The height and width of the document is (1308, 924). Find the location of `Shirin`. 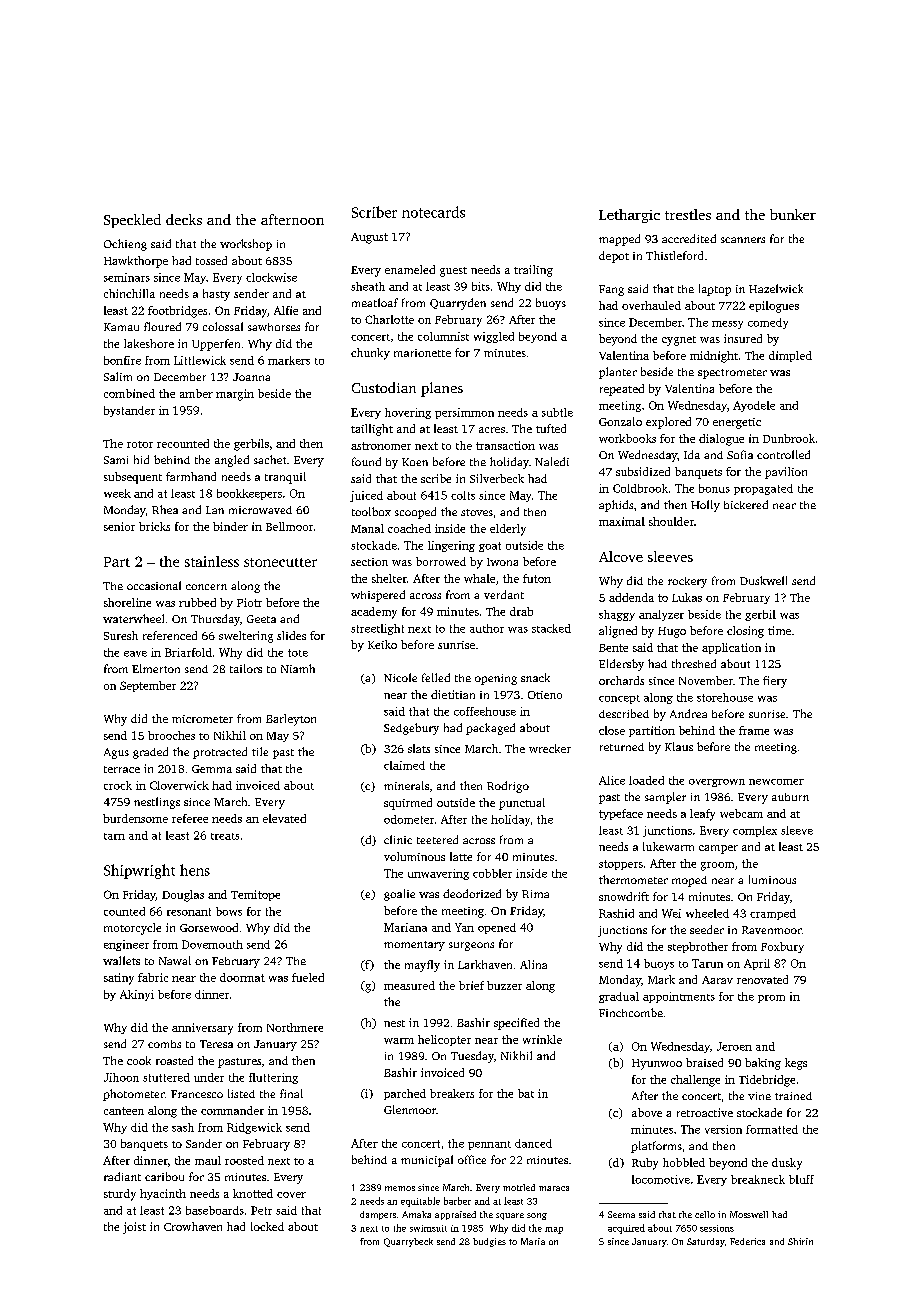

Shirin is located at coordinates (800, 1241).
